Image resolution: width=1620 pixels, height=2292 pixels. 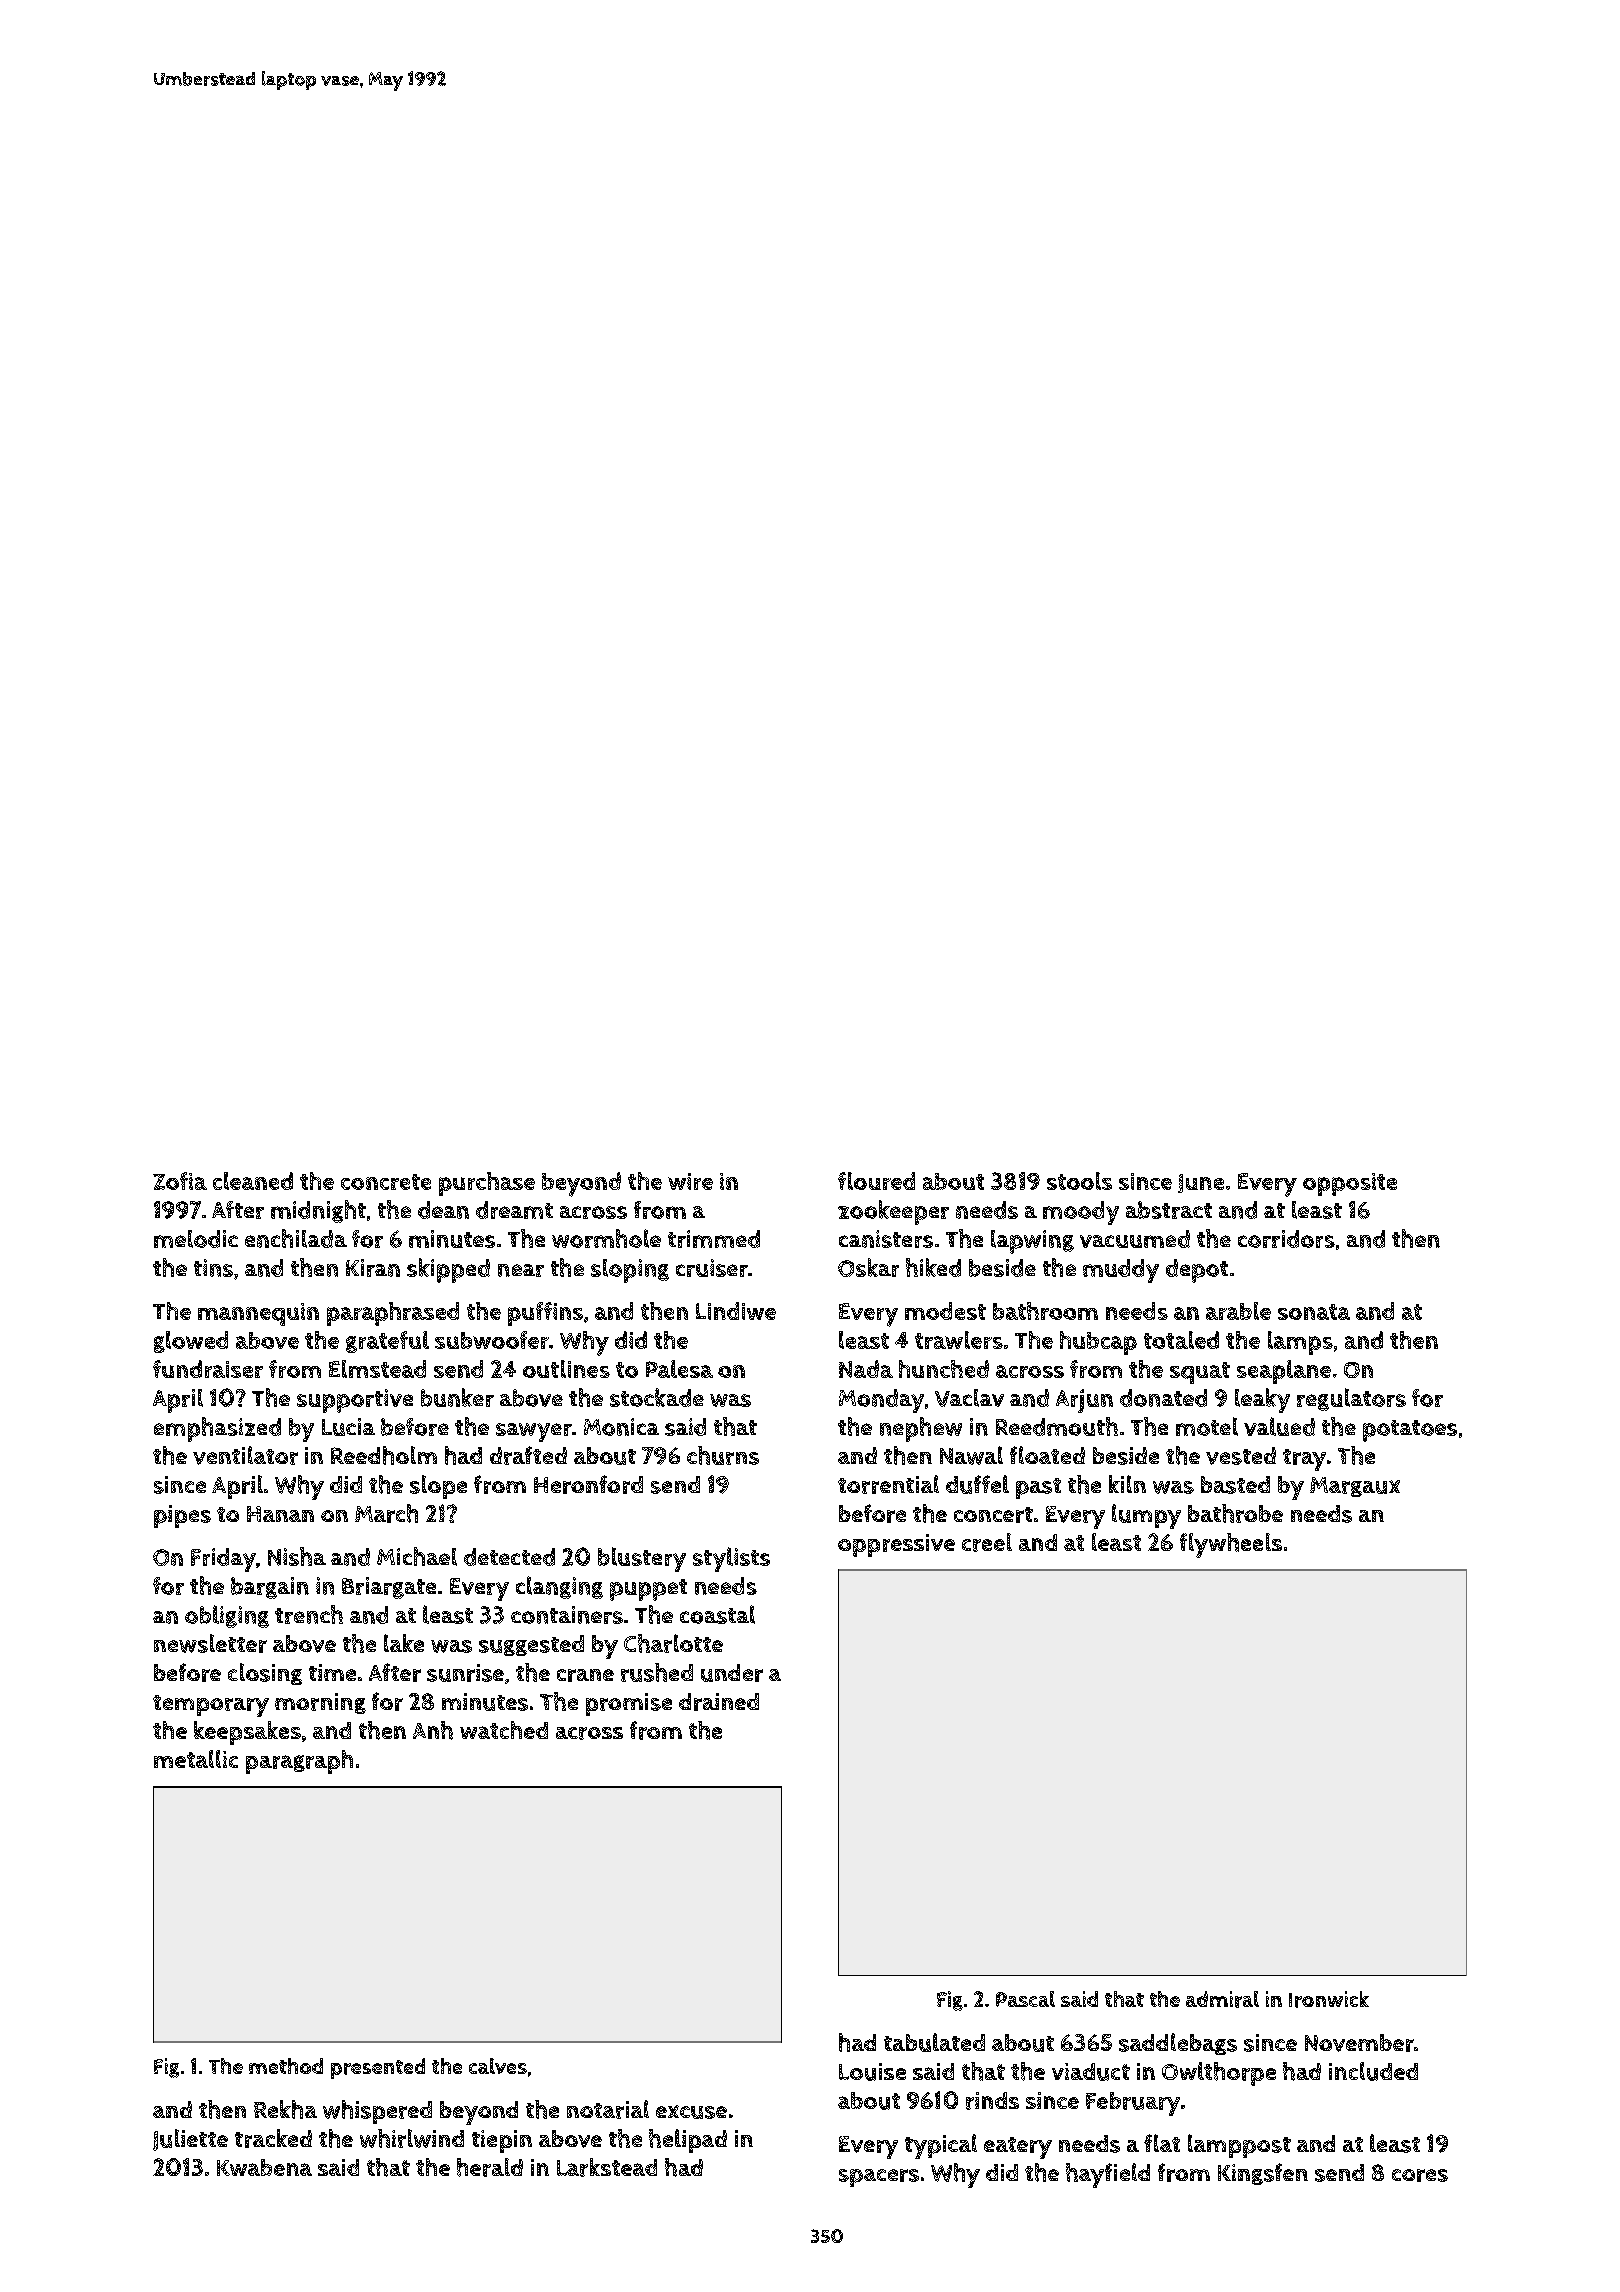 What do you see at coordinates (332, 1672) in the image?
I see `time` at bounding box center [332, 1672].
